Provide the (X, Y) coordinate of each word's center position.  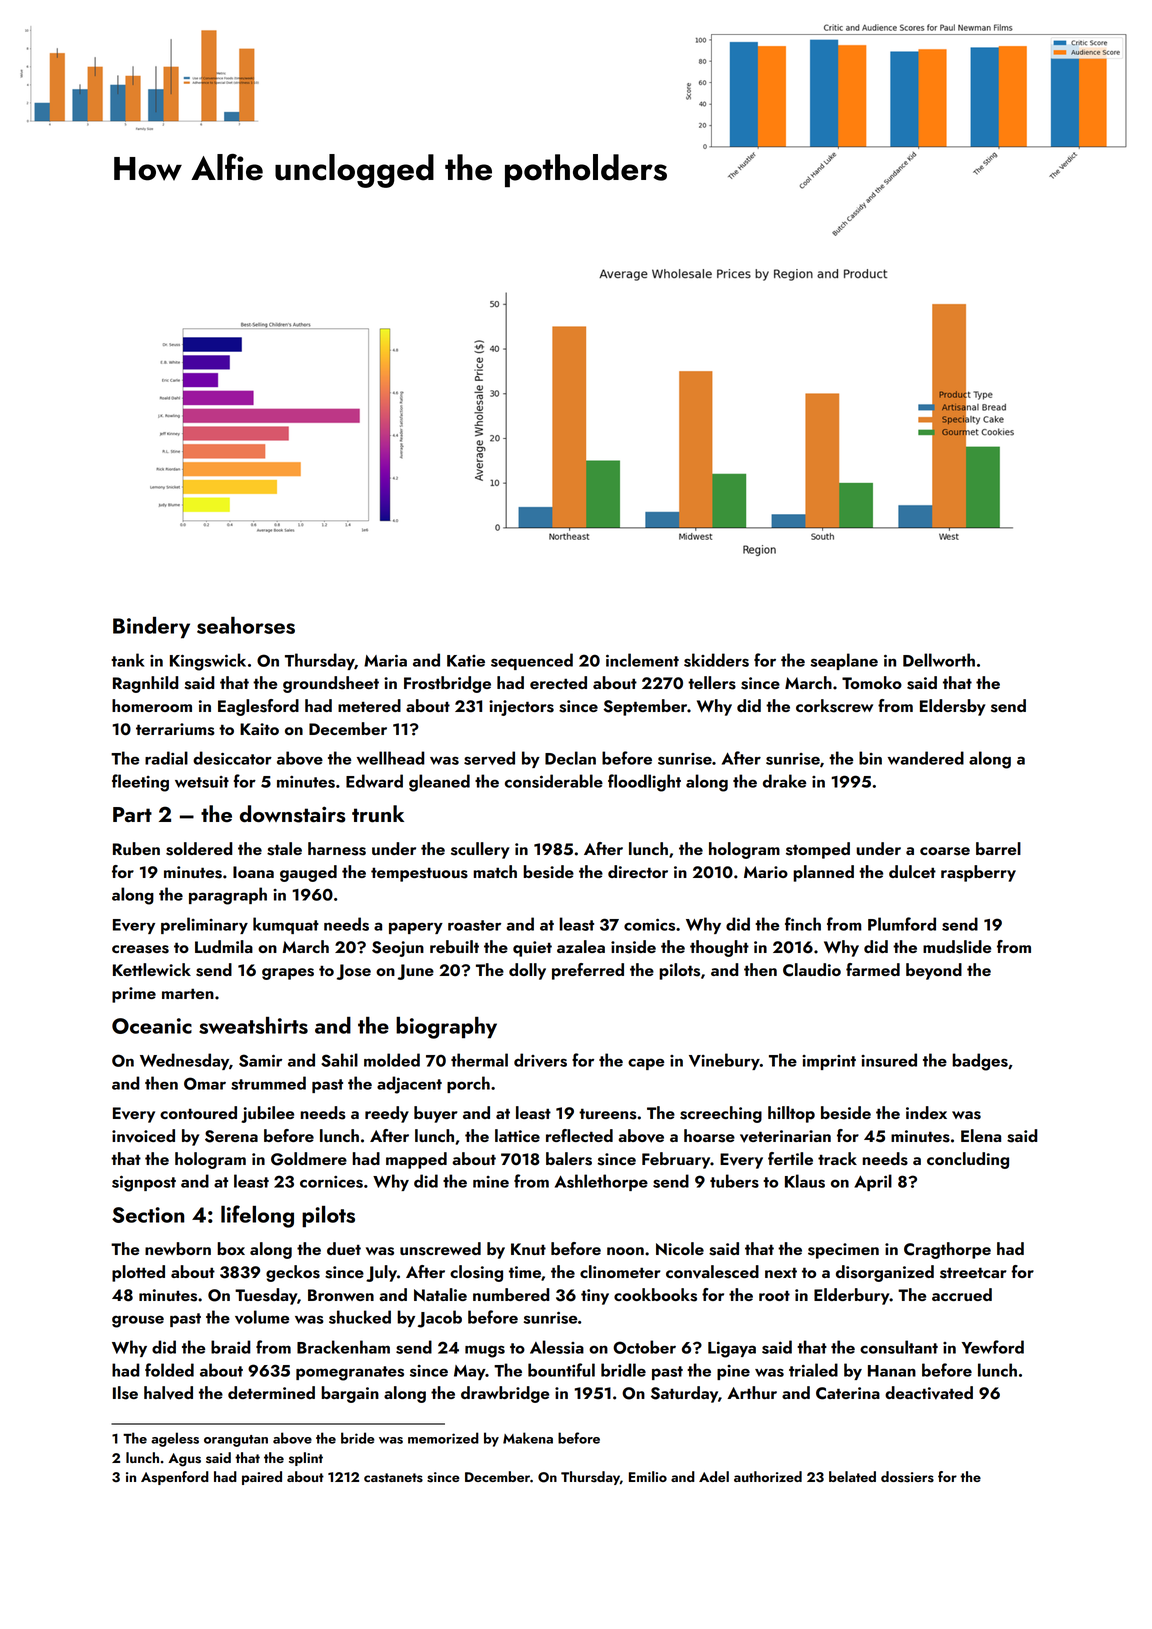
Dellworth (939, 660)
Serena (231, 1136)
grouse (138, 1321)
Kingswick (208, 662)
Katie (466, 661)
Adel (714, 1476)
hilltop (791, 1114)
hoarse (709, 1136)
